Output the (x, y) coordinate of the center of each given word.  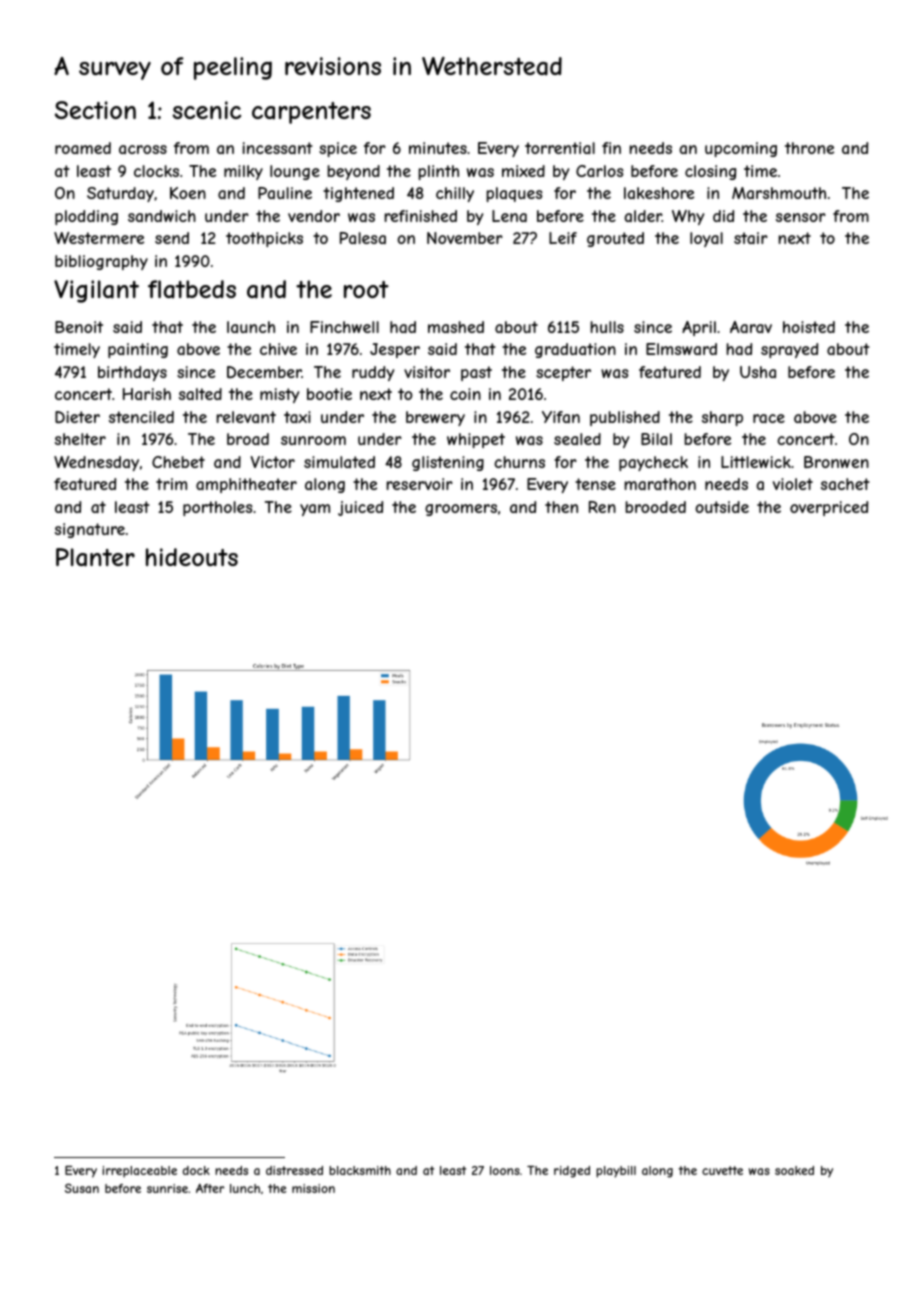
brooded (655, 507)
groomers (461, 510)
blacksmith (360, 1170)
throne (809, 148)
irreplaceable (139, 1172)
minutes (438, 148)
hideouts (192, 557)
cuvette (722, 1170)
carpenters (311, 113)
